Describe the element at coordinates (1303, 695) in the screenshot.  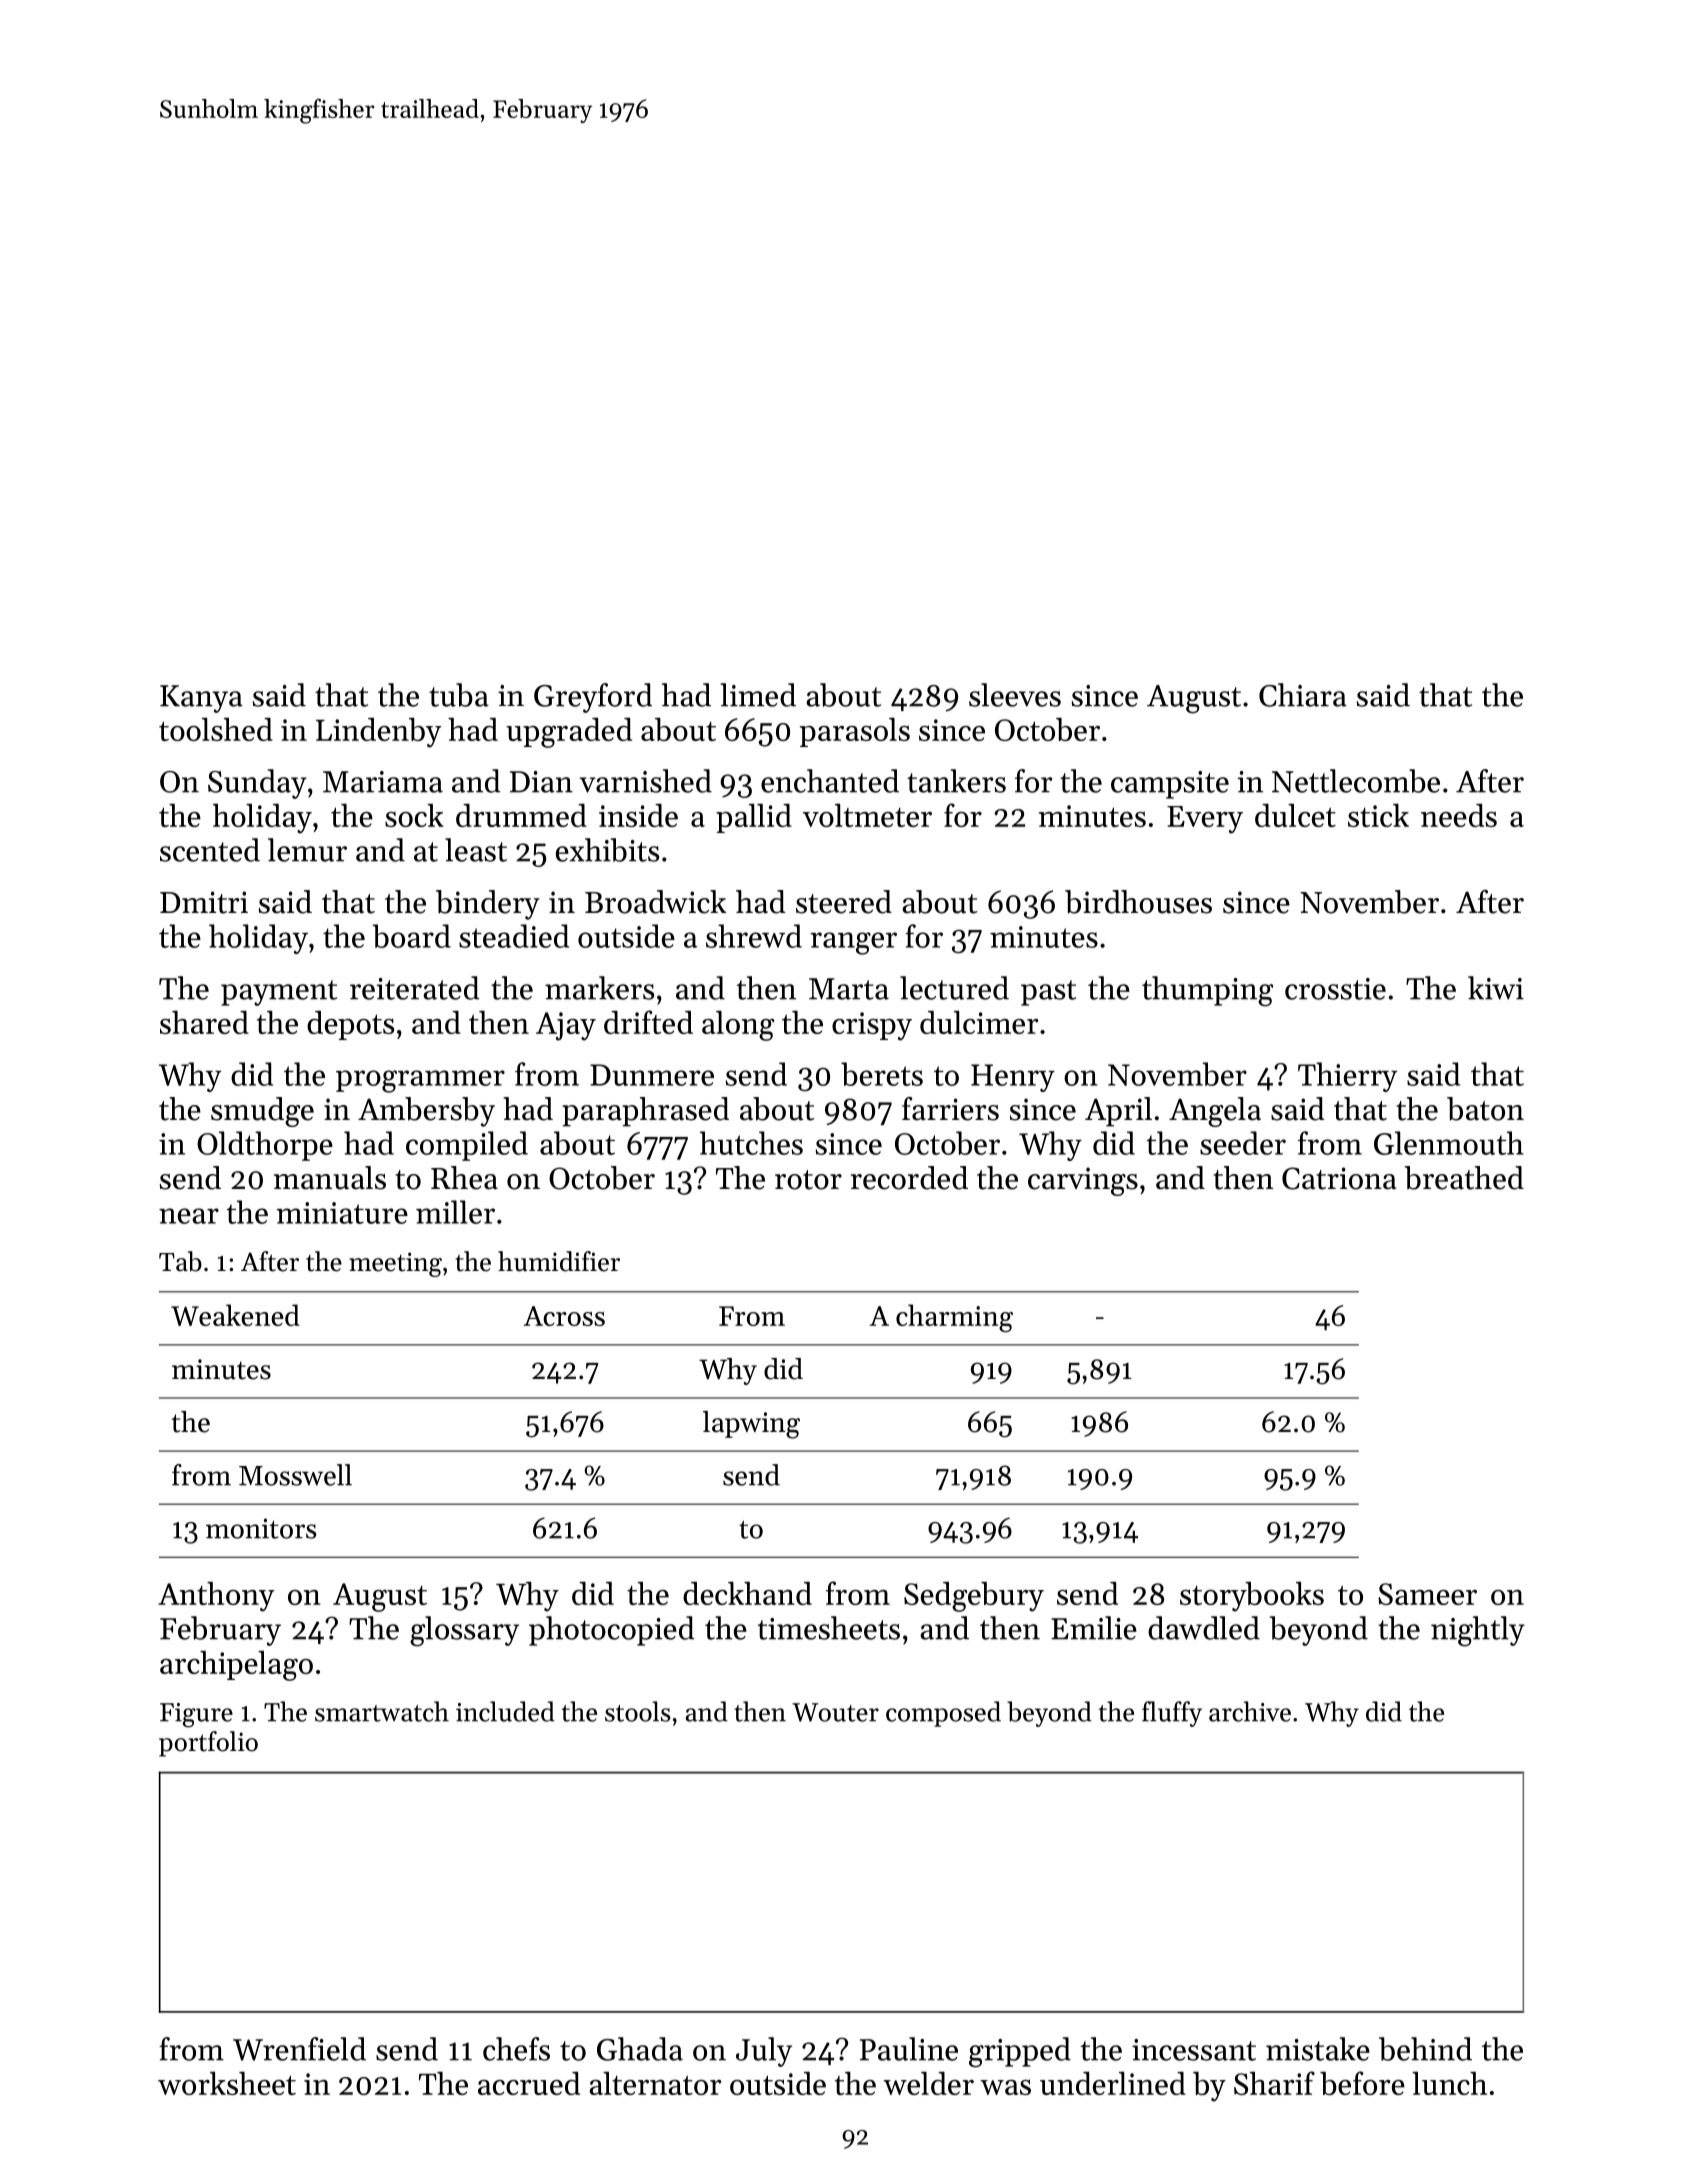
I see `Chiara` at that location.
